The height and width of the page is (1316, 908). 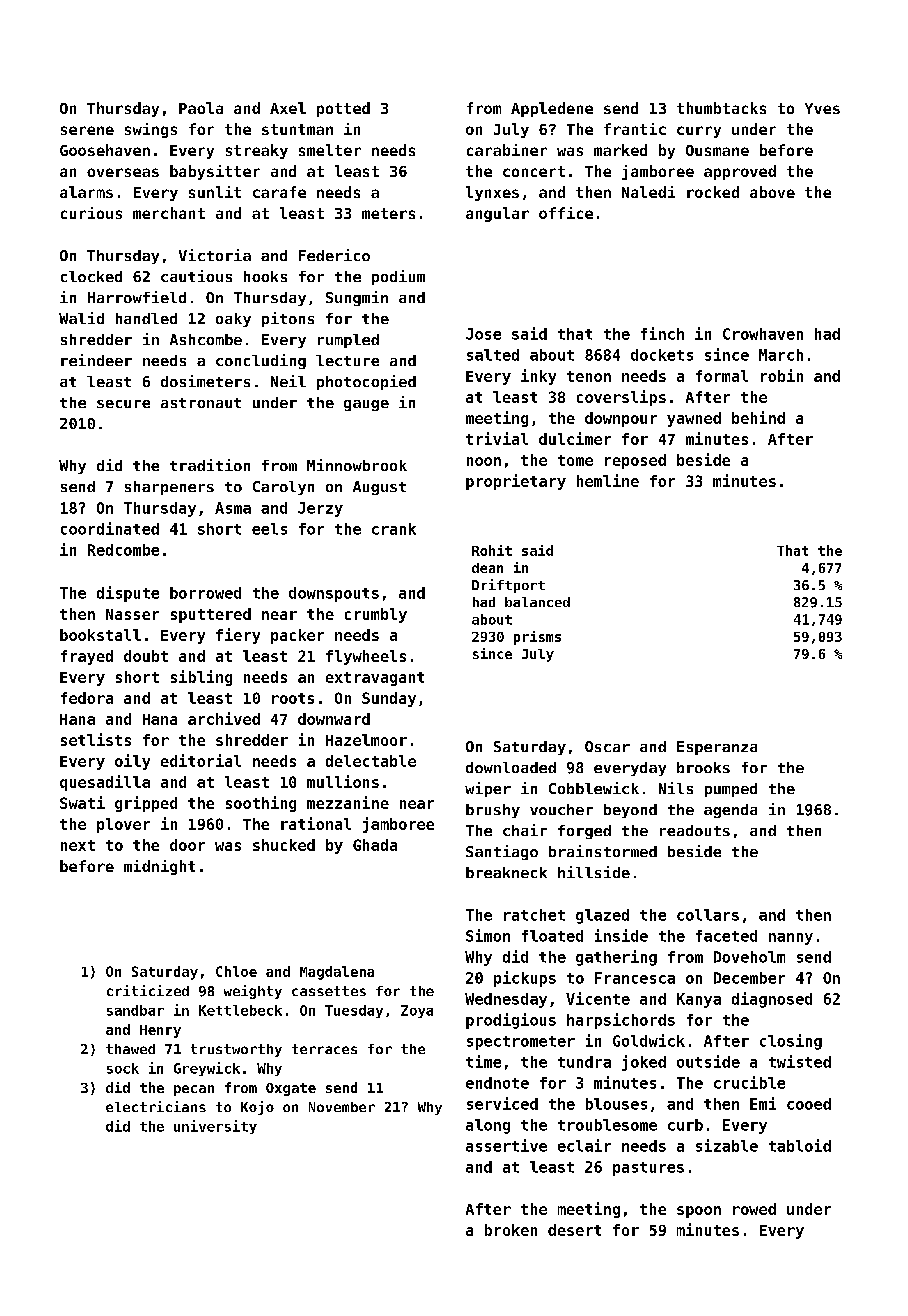 What do you see at coordinates (343, 109) in the page?
I see `potted` at bounding box center [343, 109].
